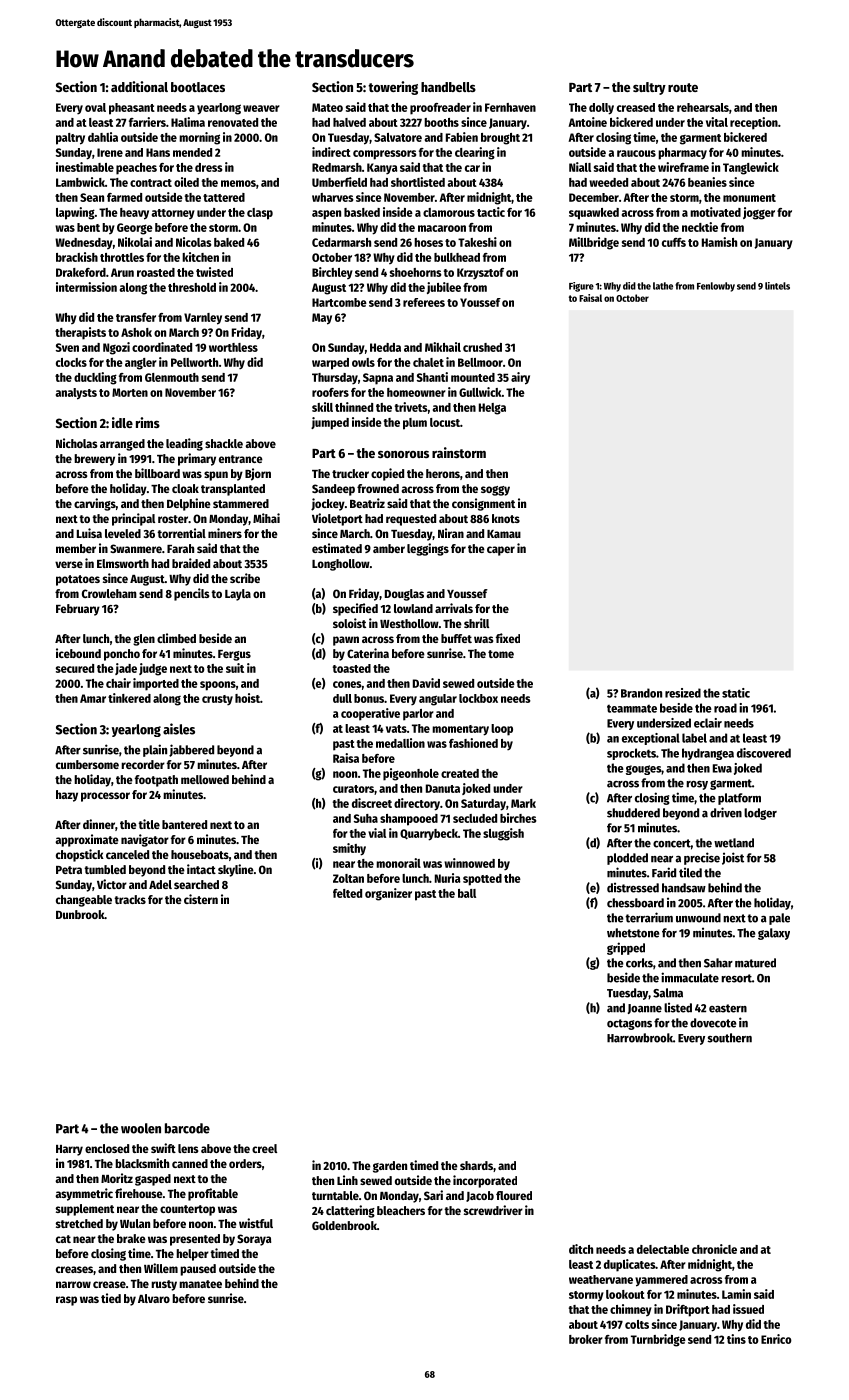  Describe the element at coordinates (736, 693) in the image. I see `static` at that location.
